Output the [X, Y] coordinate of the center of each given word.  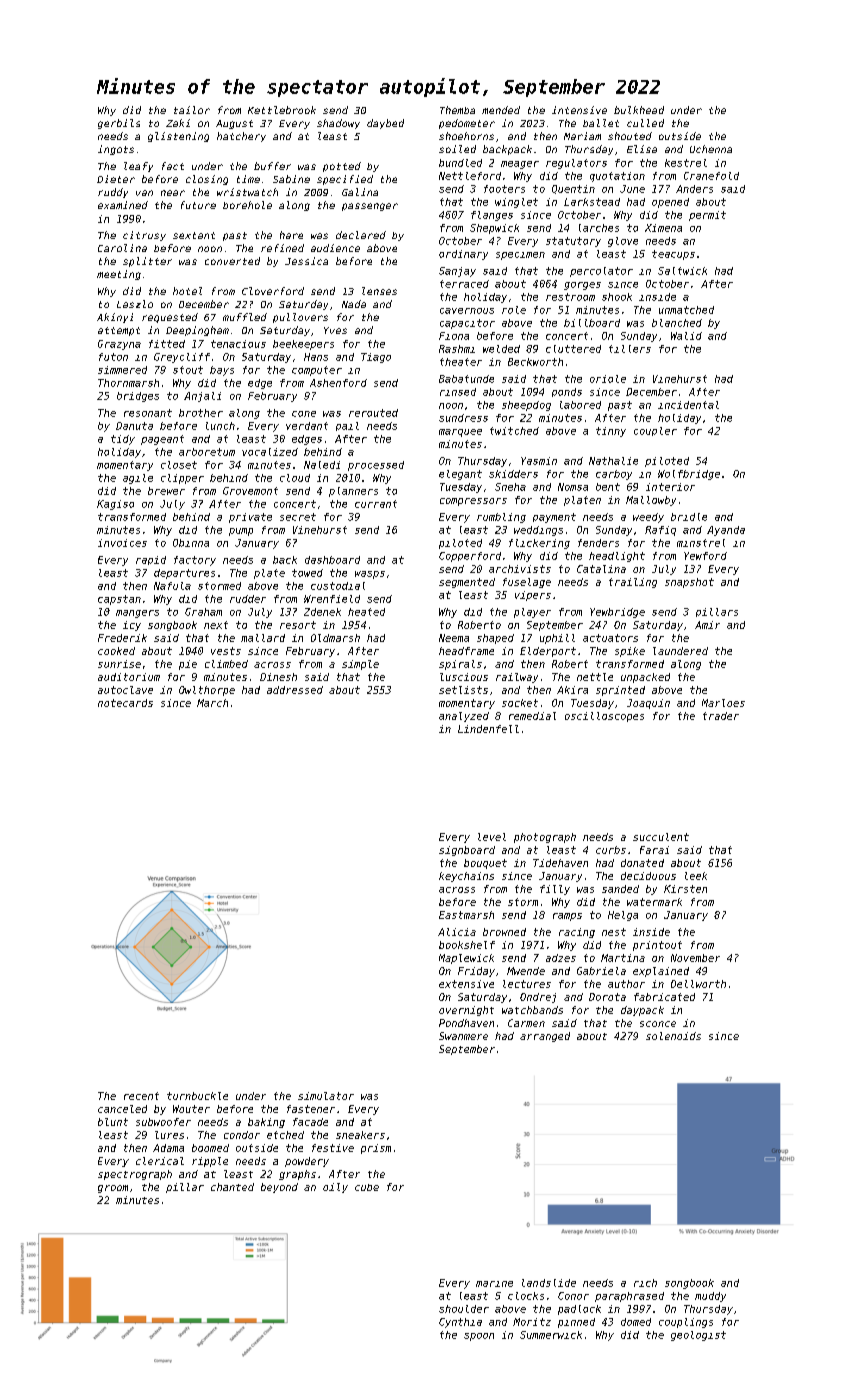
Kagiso [115, 505]
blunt [113, 1122]
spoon [479, 1337]
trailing [633, 583]
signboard [467, 851]
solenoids [673, 1036]
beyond [279, 1188]
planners [353, 492]
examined [123, 205]
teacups [673, 255]
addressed [295, 690]
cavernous [467, 311]
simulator [326, 1096]
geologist [698, 1336]
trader [721, 716]
